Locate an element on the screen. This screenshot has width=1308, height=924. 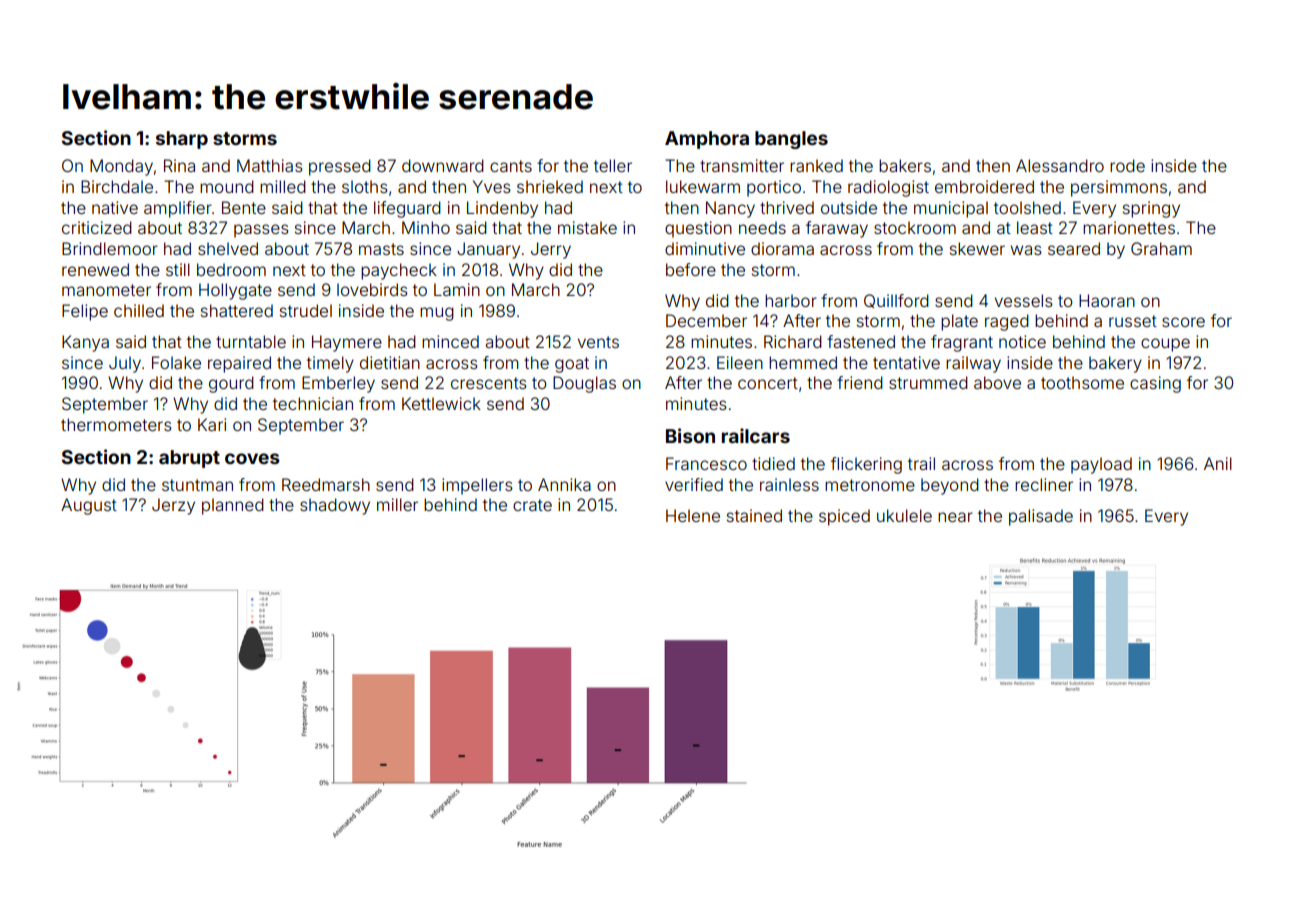
sharp is located at coordinates (182, 140).
